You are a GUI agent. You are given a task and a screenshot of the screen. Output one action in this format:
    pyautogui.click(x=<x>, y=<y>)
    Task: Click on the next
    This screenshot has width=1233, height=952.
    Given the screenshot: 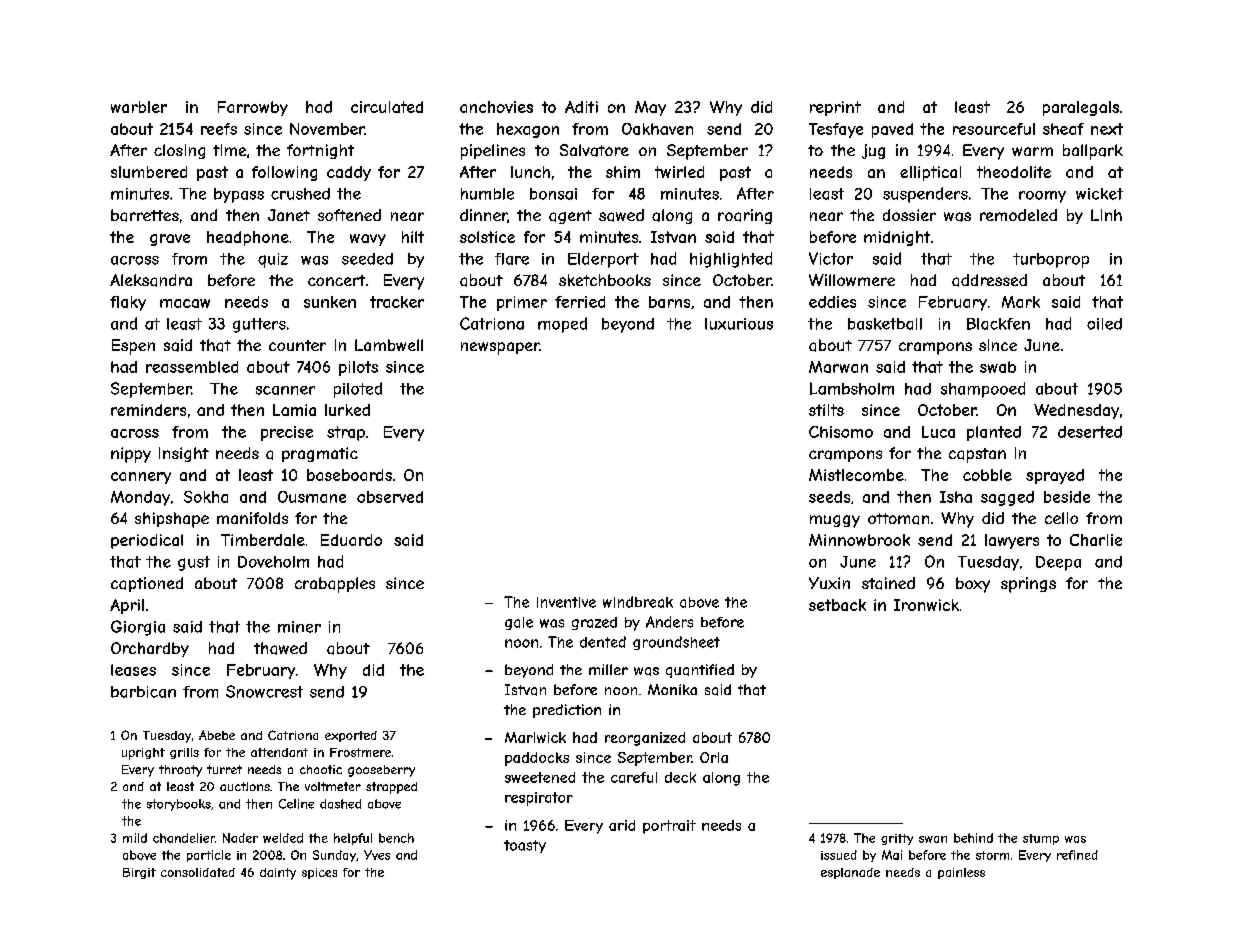 What is the action you would take?
    pyautogui.click(x=1107, y=129)
